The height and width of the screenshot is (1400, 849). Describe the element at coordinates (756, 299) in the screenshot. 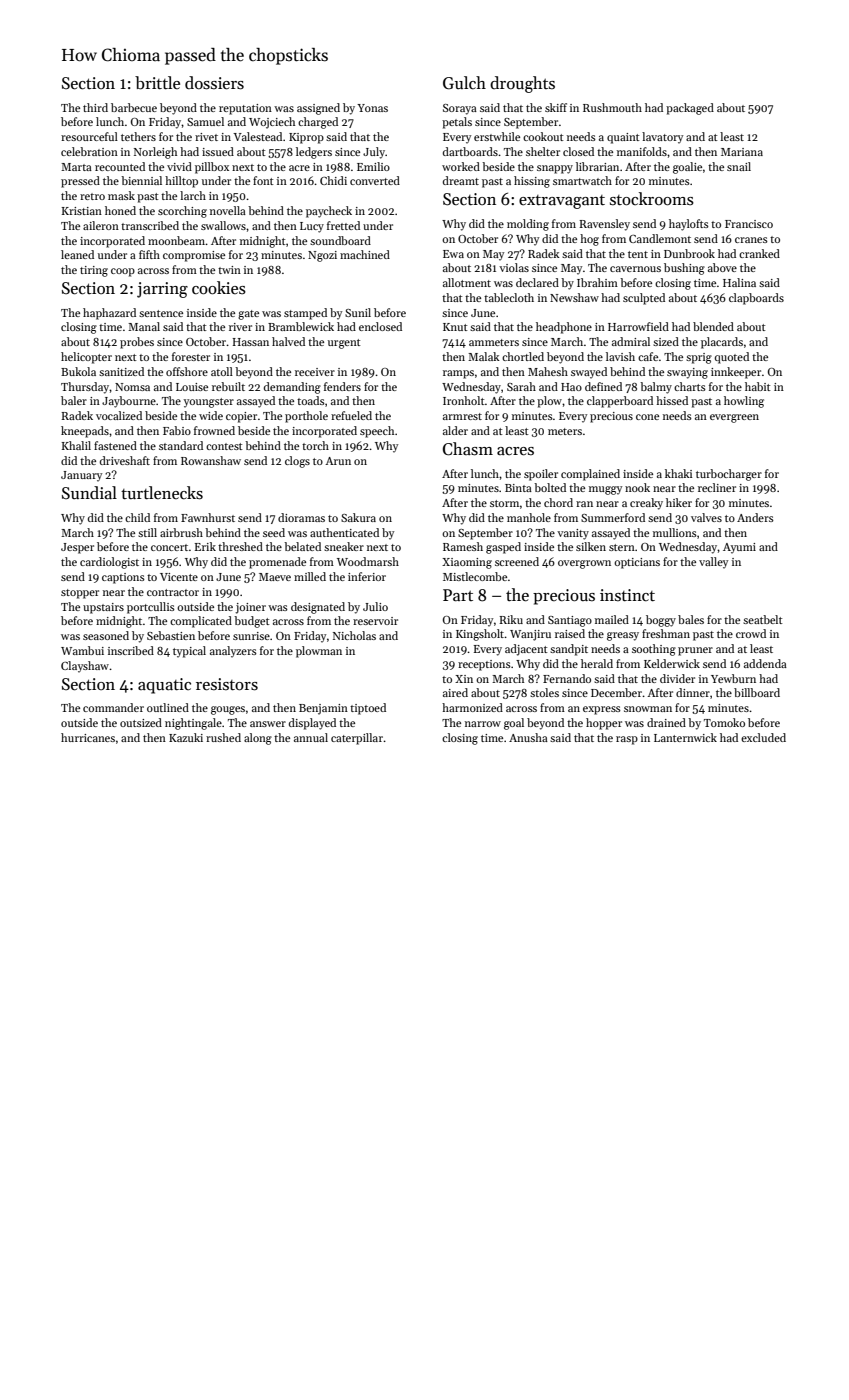

I see `clapboards` at that location.
